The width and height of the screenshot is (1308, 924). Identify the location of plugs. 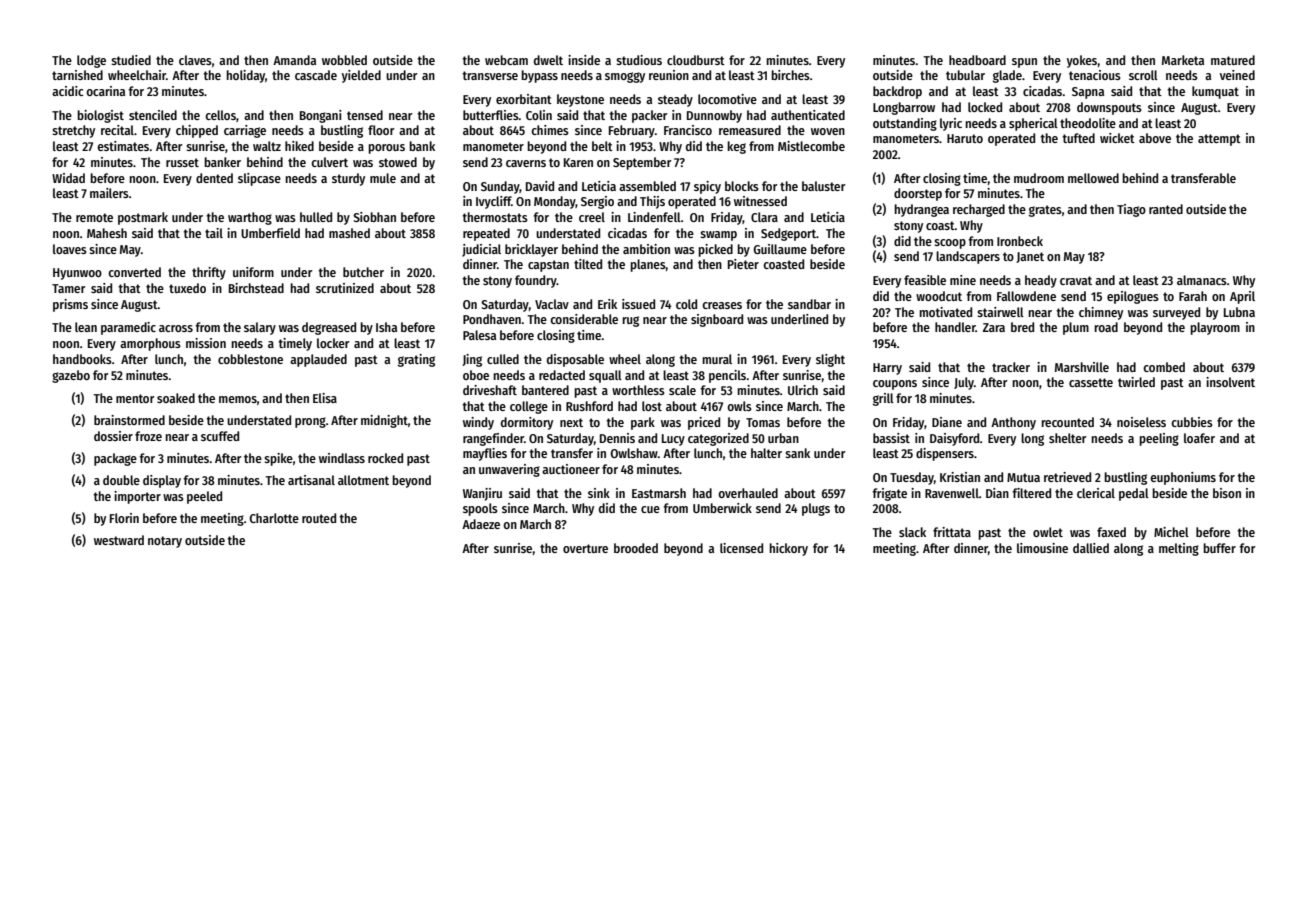
(816, 509).
